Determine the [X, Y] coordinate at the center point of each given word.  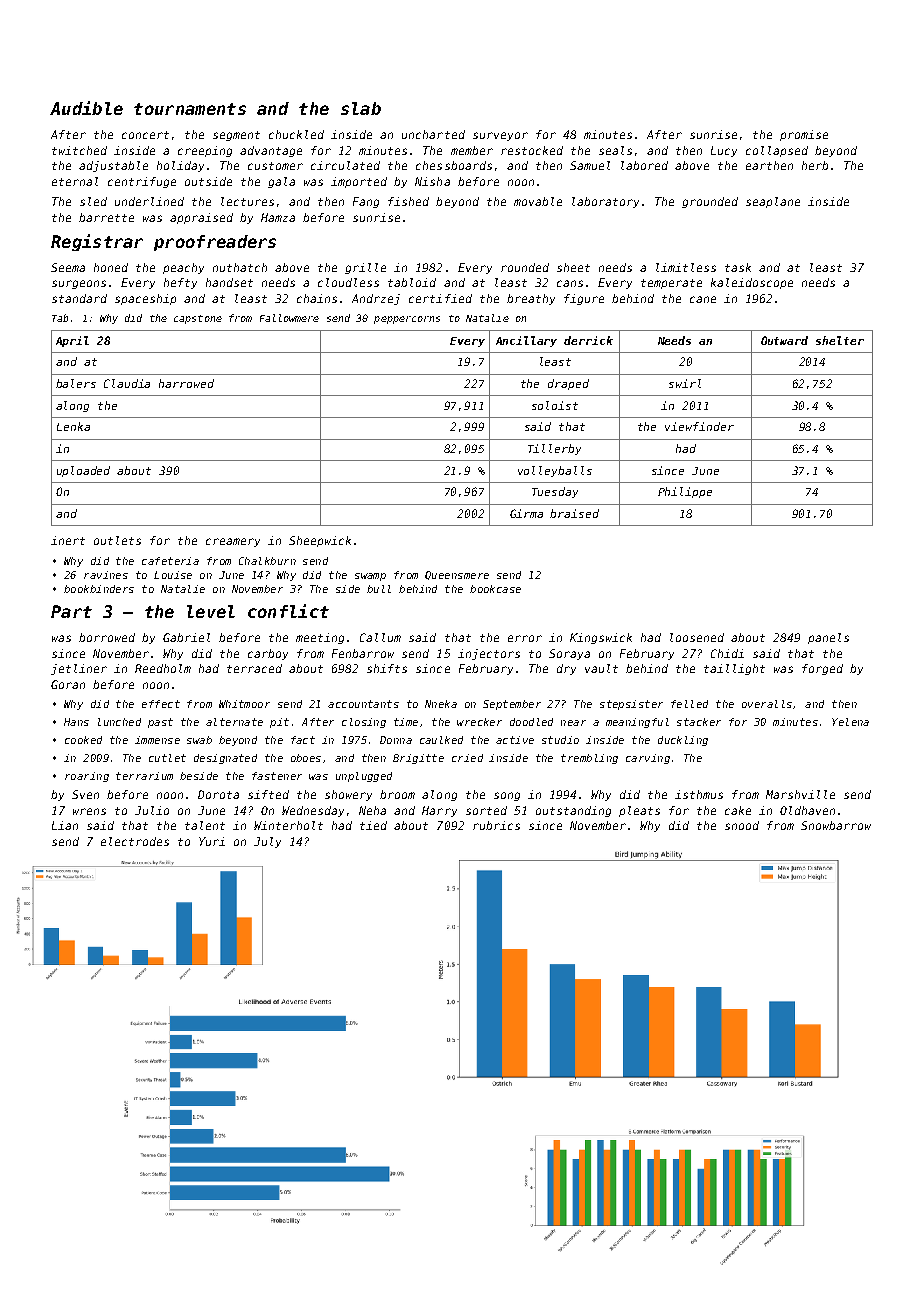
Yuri [212, 841]
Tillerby [554, 449]
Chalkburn [267, 561]
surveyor [500, 136]
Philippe [685, 492]
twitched [79, 150]
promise [804, 135]
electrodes [135, 841]
